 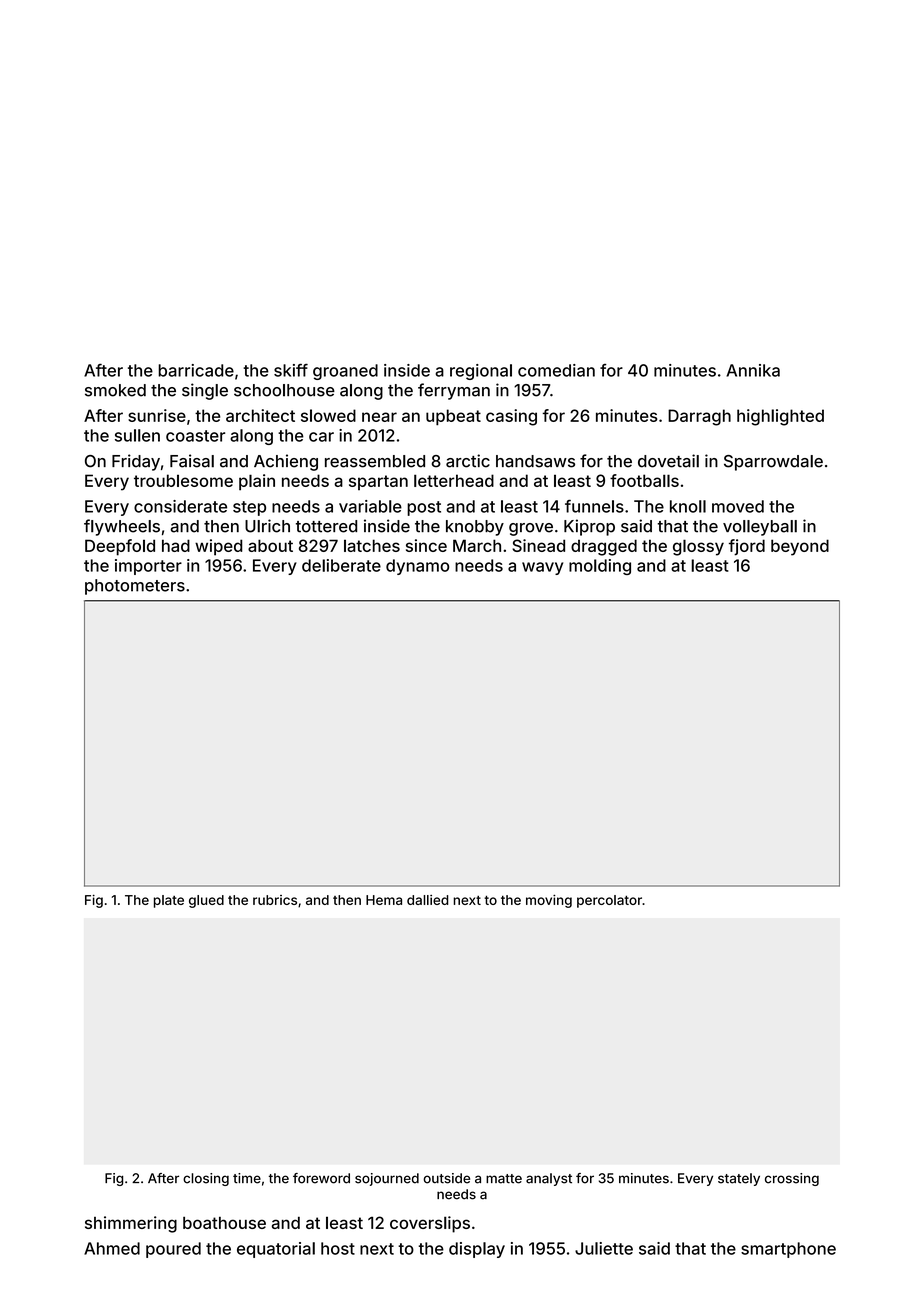 I want to click on upbeat, so click(x=453, y=417).
